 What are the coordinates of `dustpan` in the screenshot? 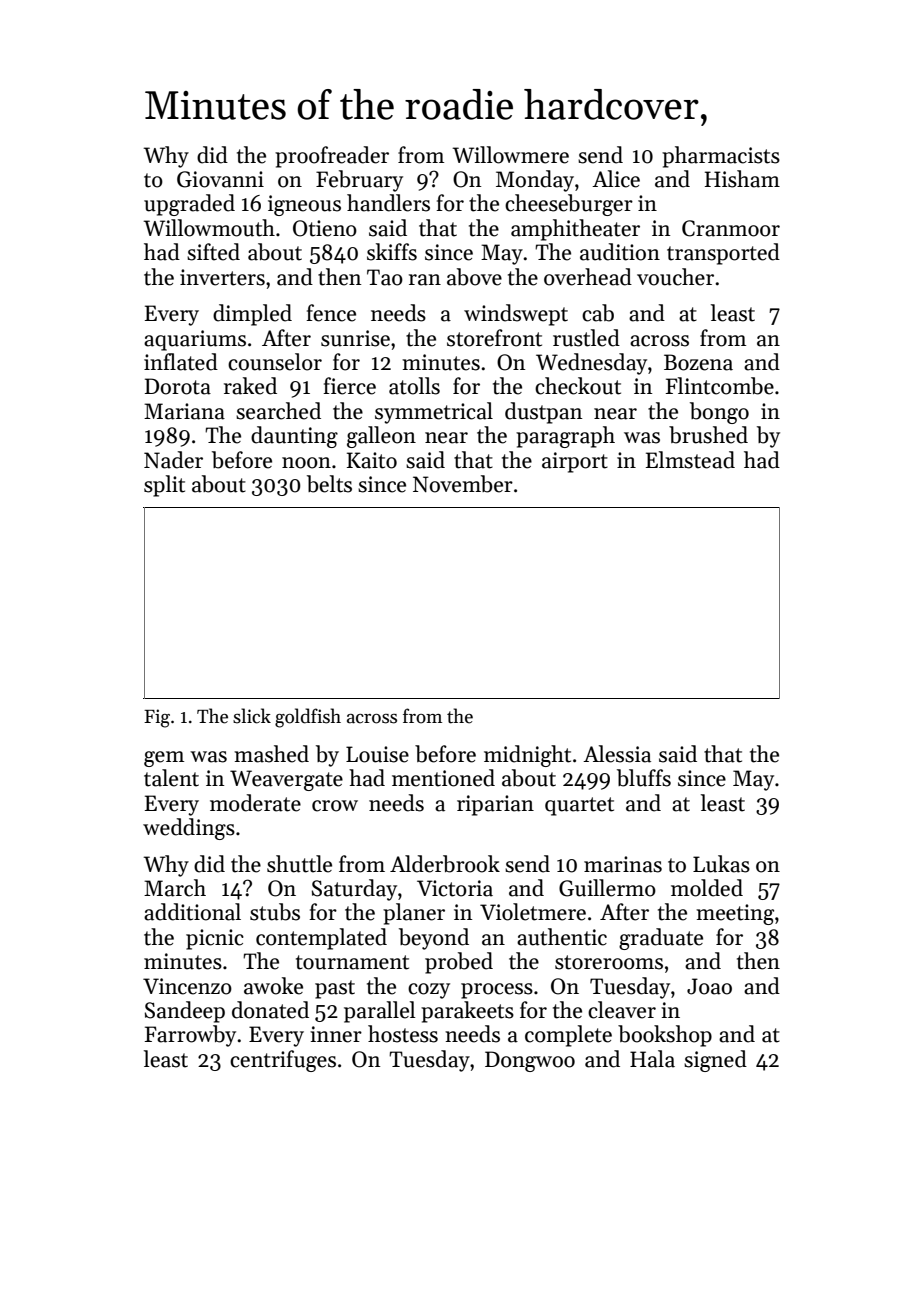 It's located at (543, 413).
